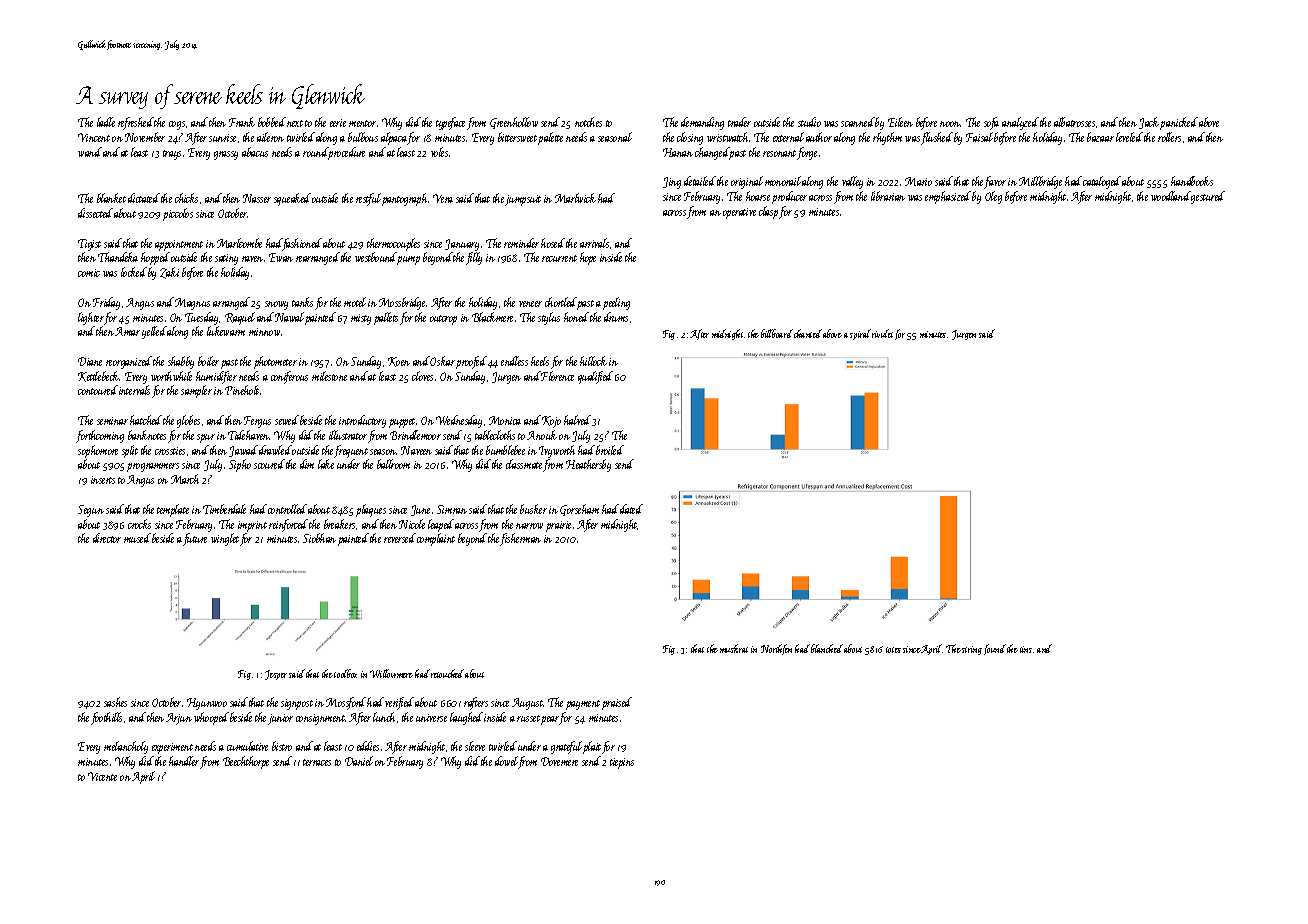  What do you see at coordinates (391, 673) in the document?
I see `Willowmere` at bounding box center [391, 673].
